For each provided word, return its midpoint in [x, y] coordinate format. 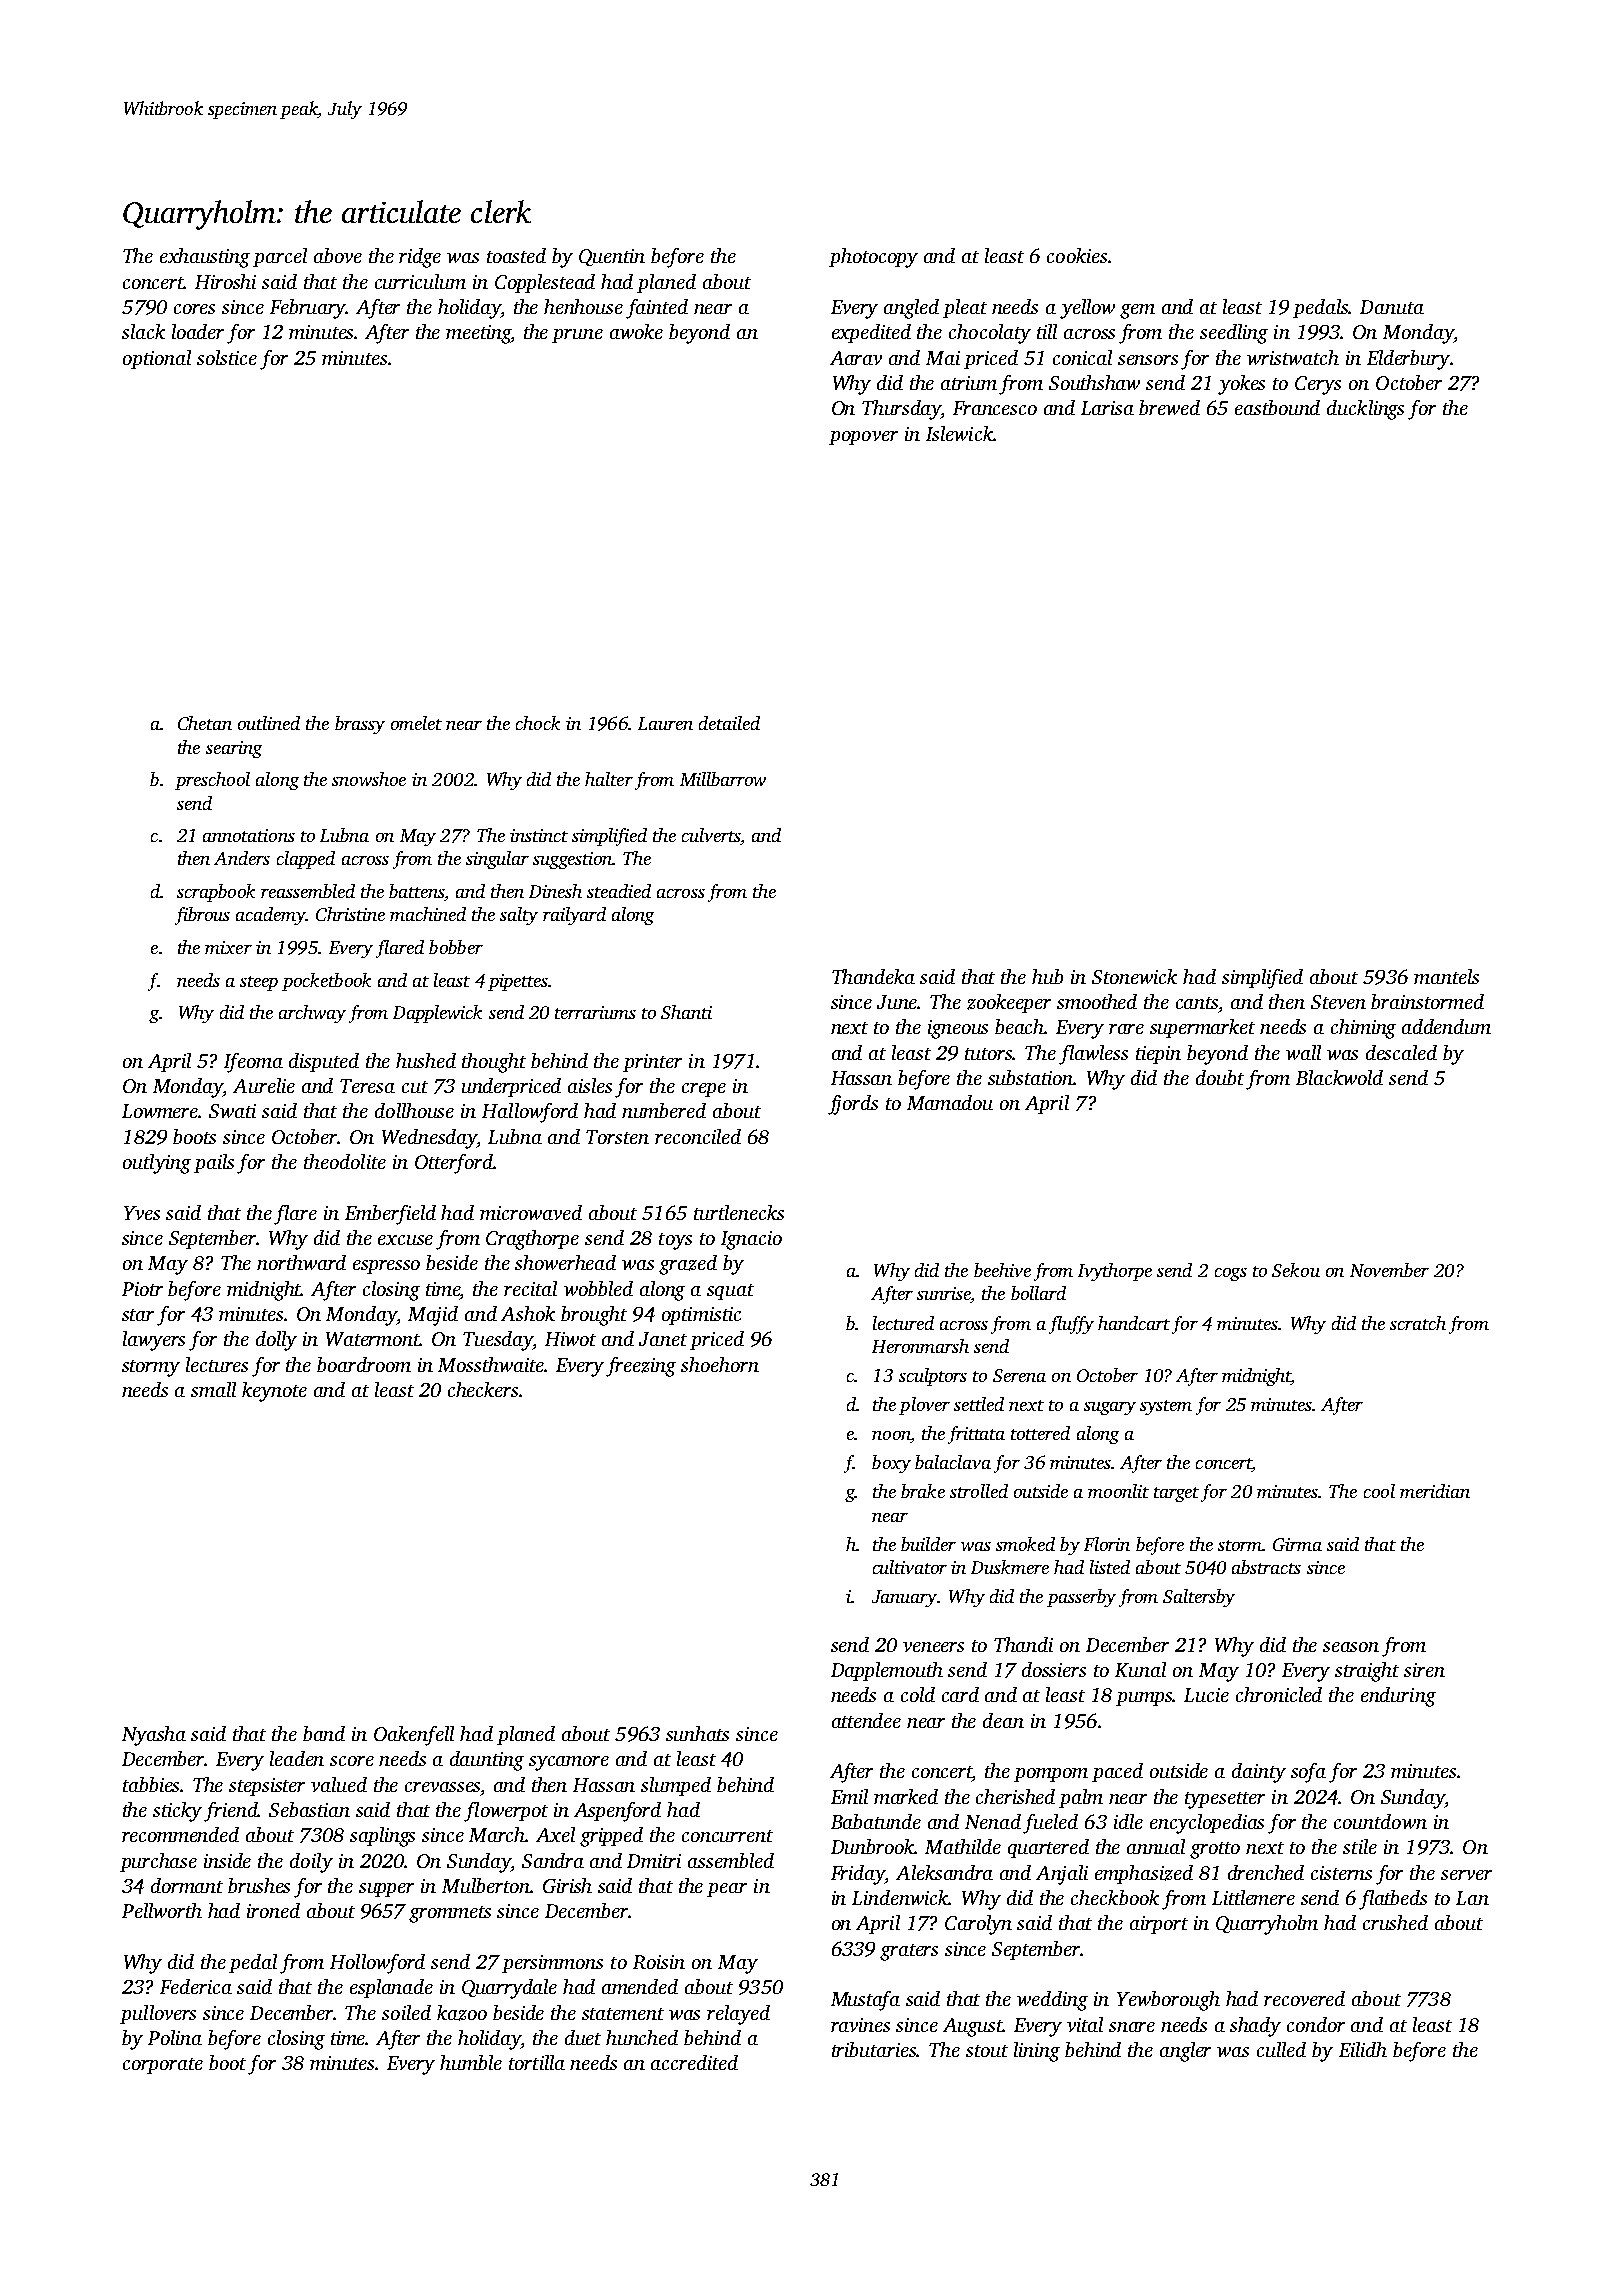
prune [577, 336]
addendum [1446, 1026]
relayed [738, 2015]
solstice [227, 357]
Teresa [367, 1086]
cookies [1077, 255]
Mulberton [486, 1885]
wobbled [598, 1288]
